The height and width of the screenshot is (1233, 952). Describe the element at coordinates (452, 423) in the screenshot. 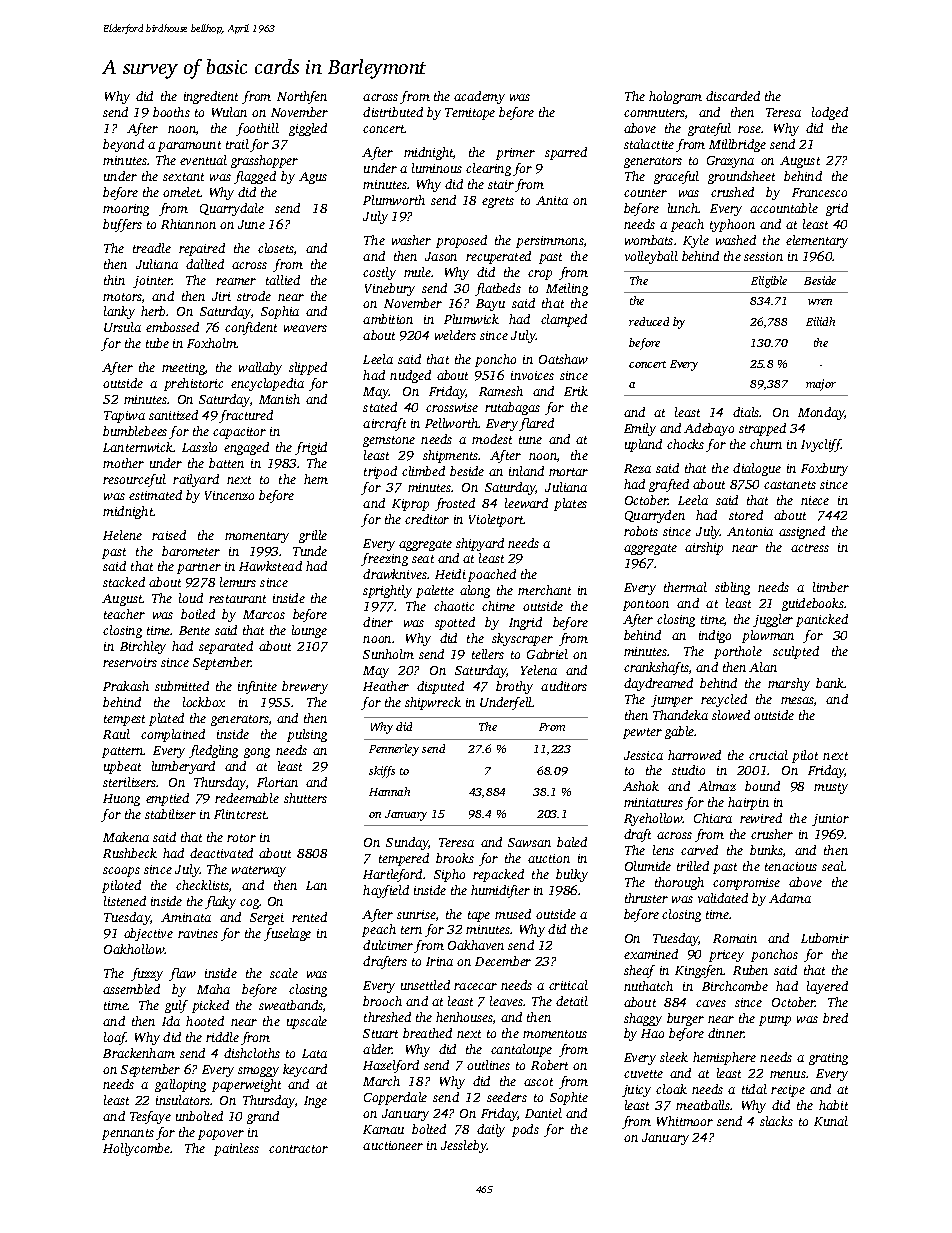

I see `Pellworth` at that location.
